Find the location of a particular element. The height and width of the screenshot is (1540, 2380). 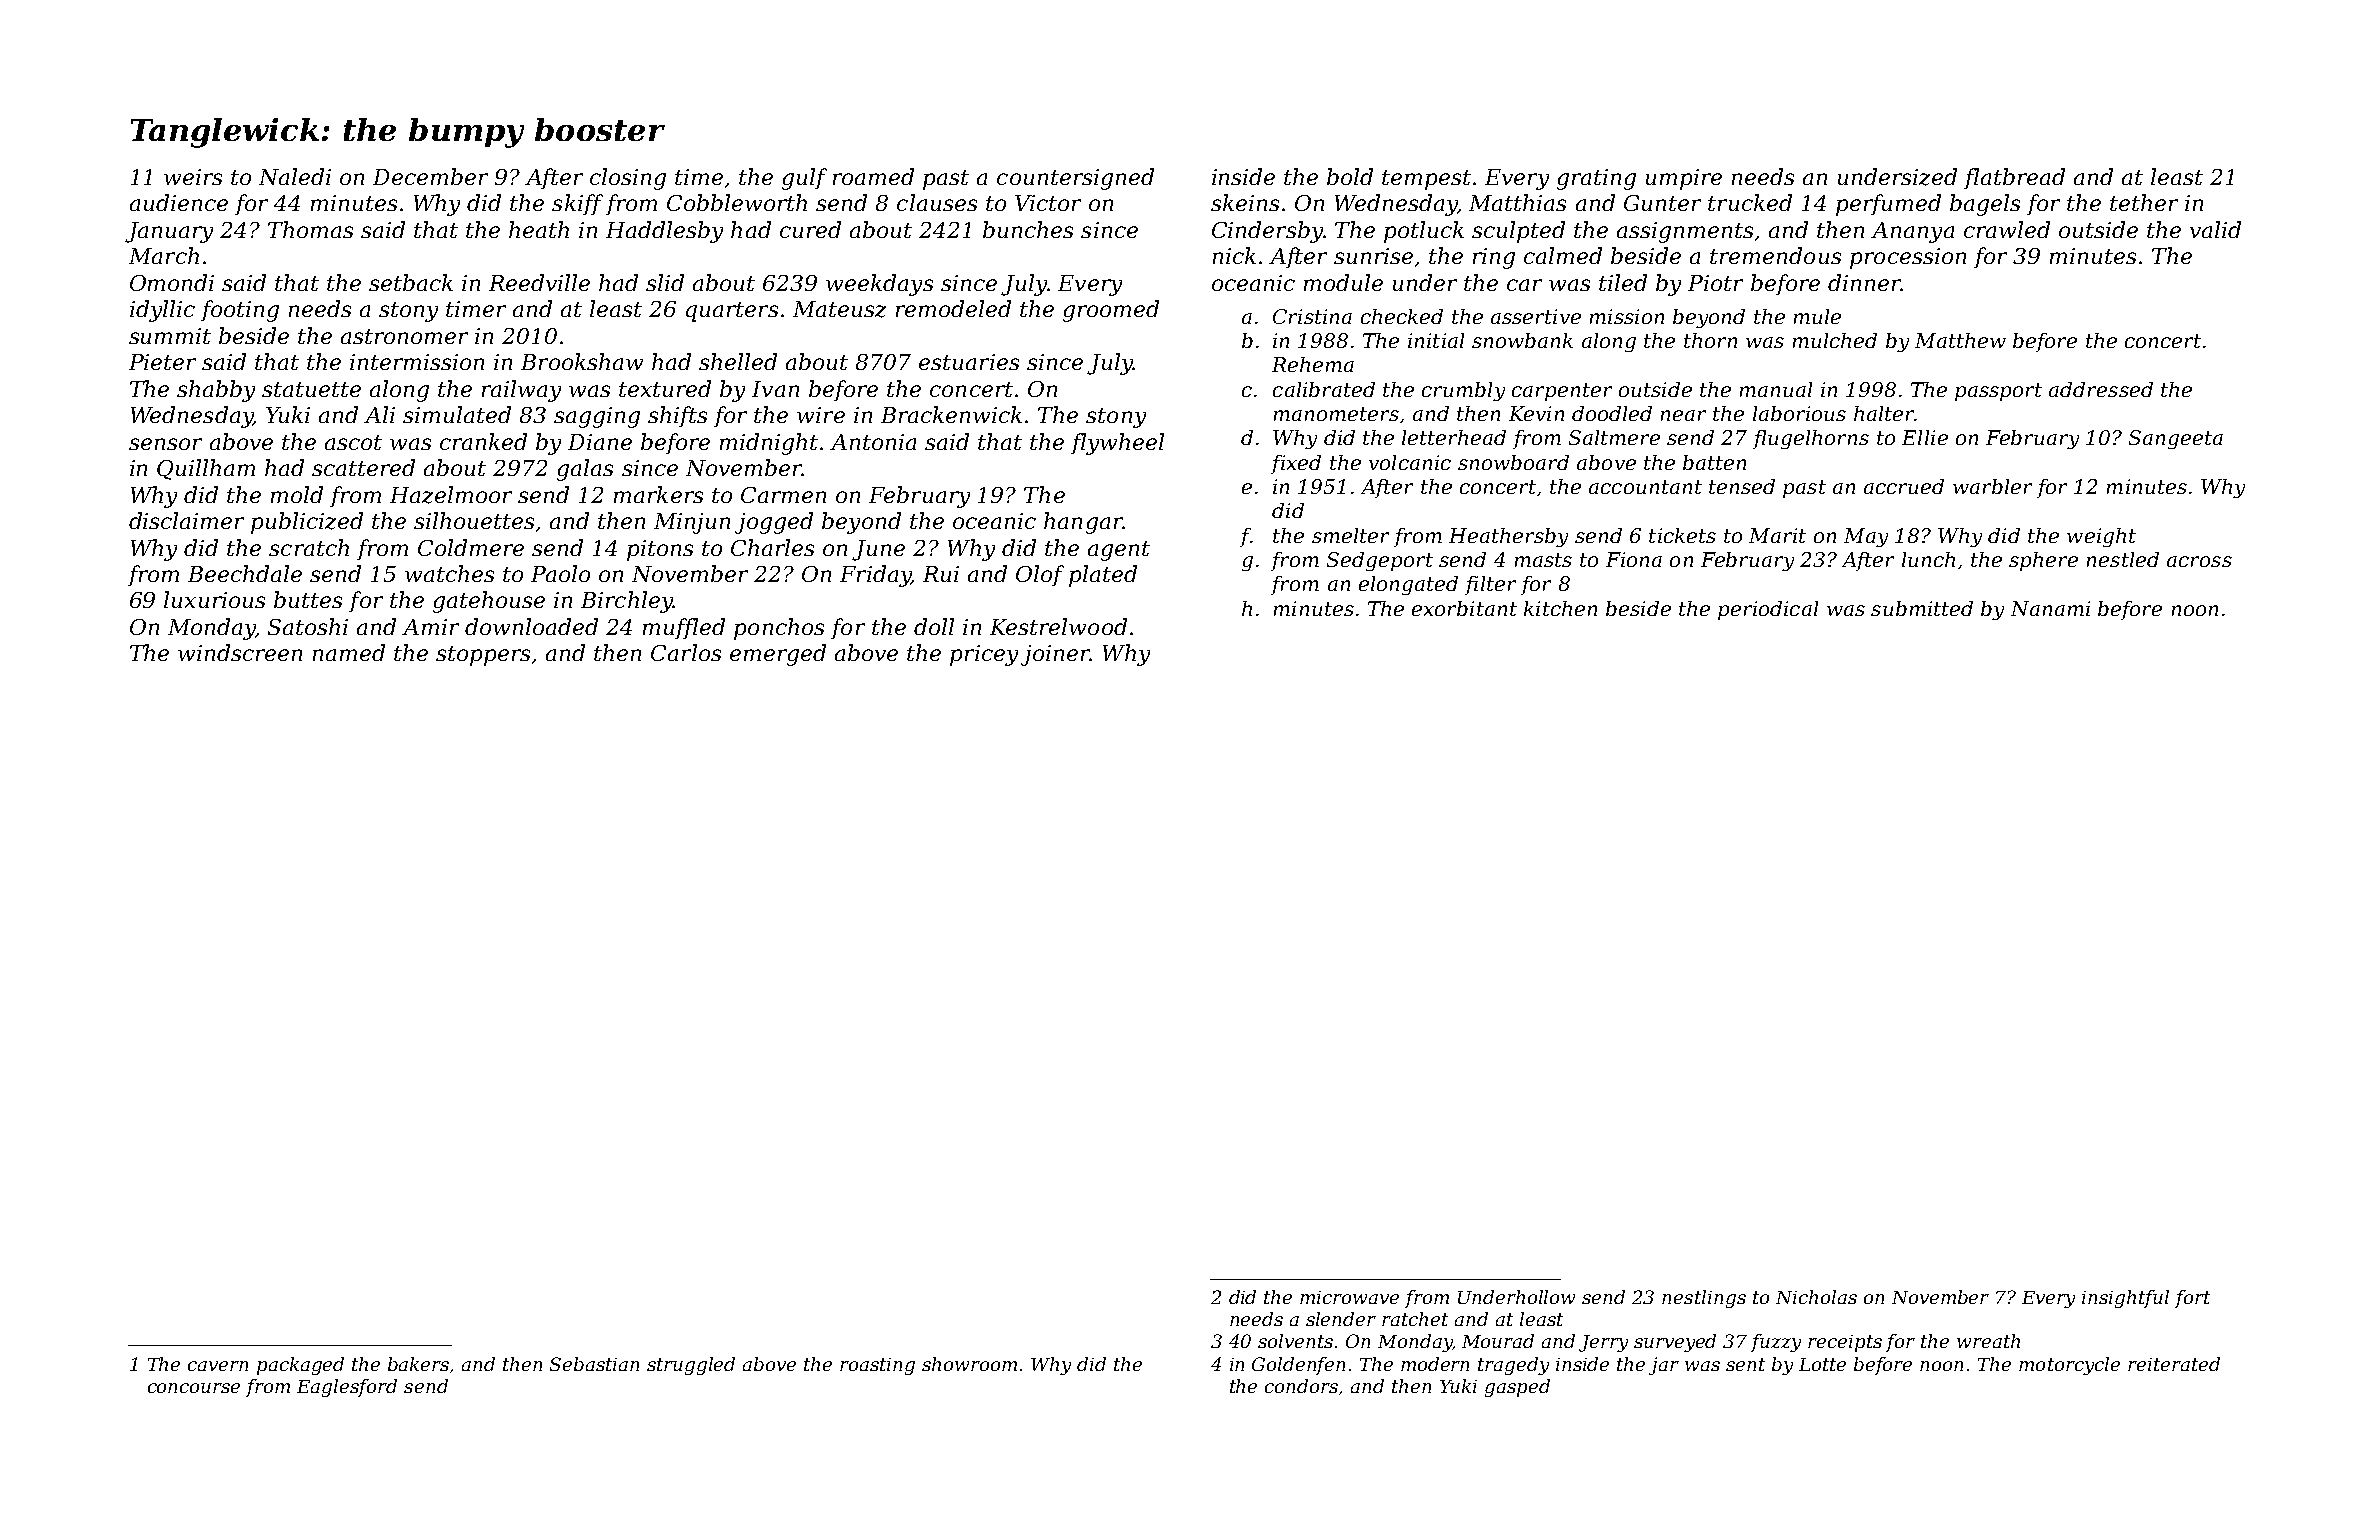

umpire is located at coordinates (1684, 179).
